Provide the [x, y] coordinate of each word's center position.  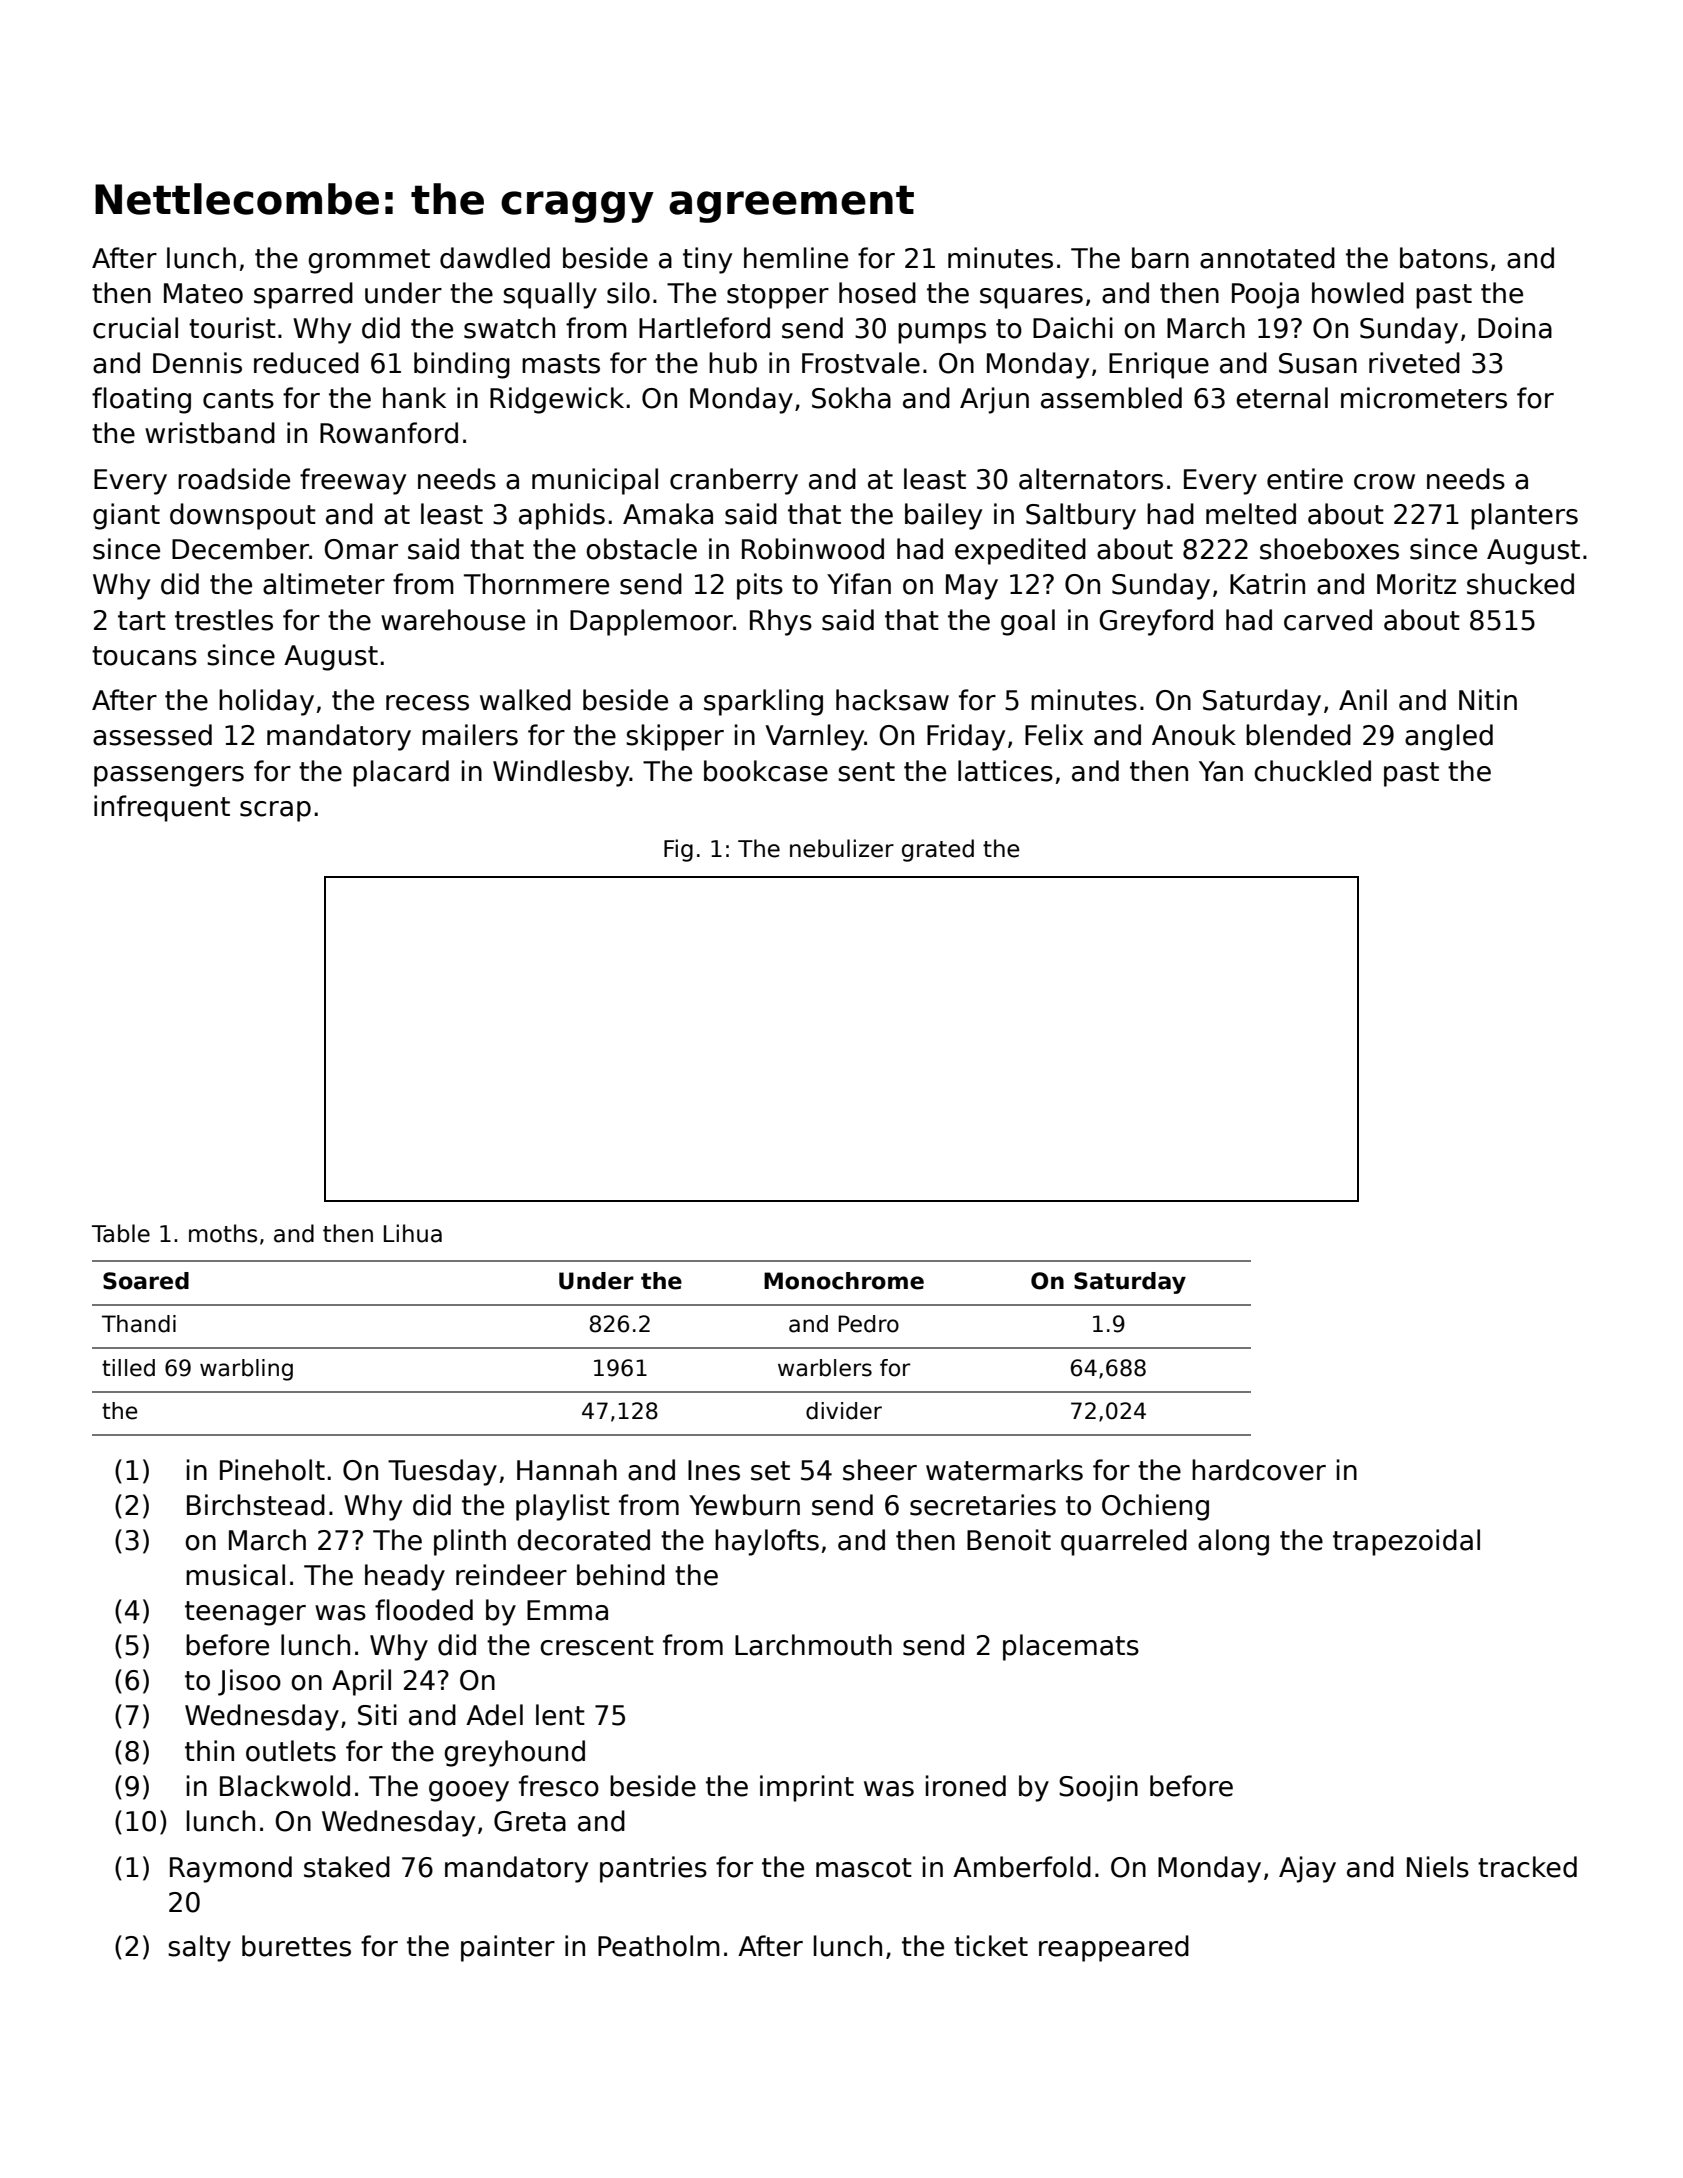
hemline [796, 258]
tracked [1527, 1867]
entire [1305, 479]
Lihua [413, 1233]
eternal [1282, 398]
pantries [653, 1869]
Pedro [869, 1324]
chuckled [1312, 771]
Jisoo [249, 1682]
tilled [128, 1368]
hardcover [1259, 1470]
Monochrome [844, 1281]
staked [347, 1867]
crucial [135, 328]
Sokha [851, 398]
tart [142, 621]
